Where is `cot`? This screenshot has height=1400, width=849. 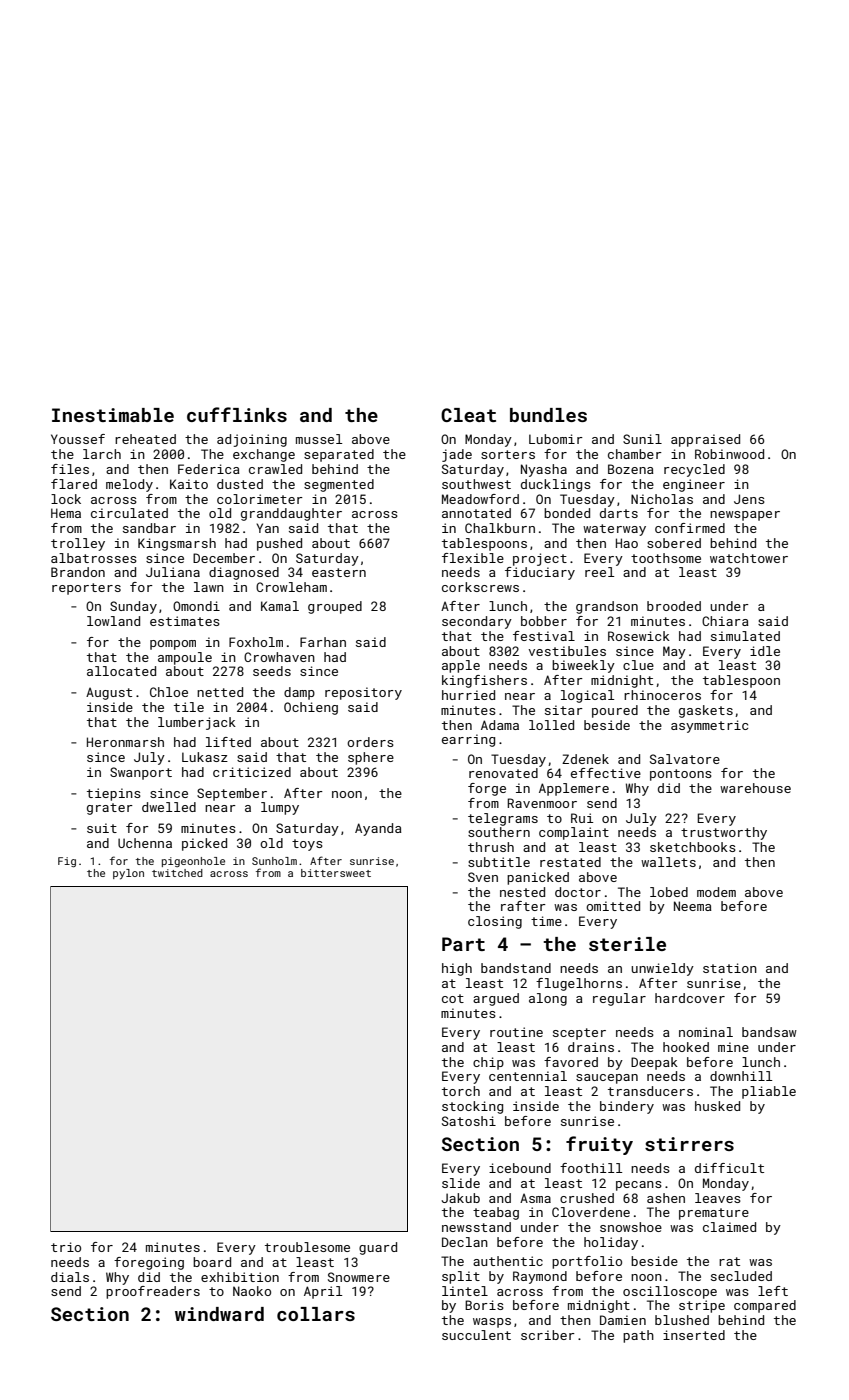 cot is located at coordinates (453, 998).
